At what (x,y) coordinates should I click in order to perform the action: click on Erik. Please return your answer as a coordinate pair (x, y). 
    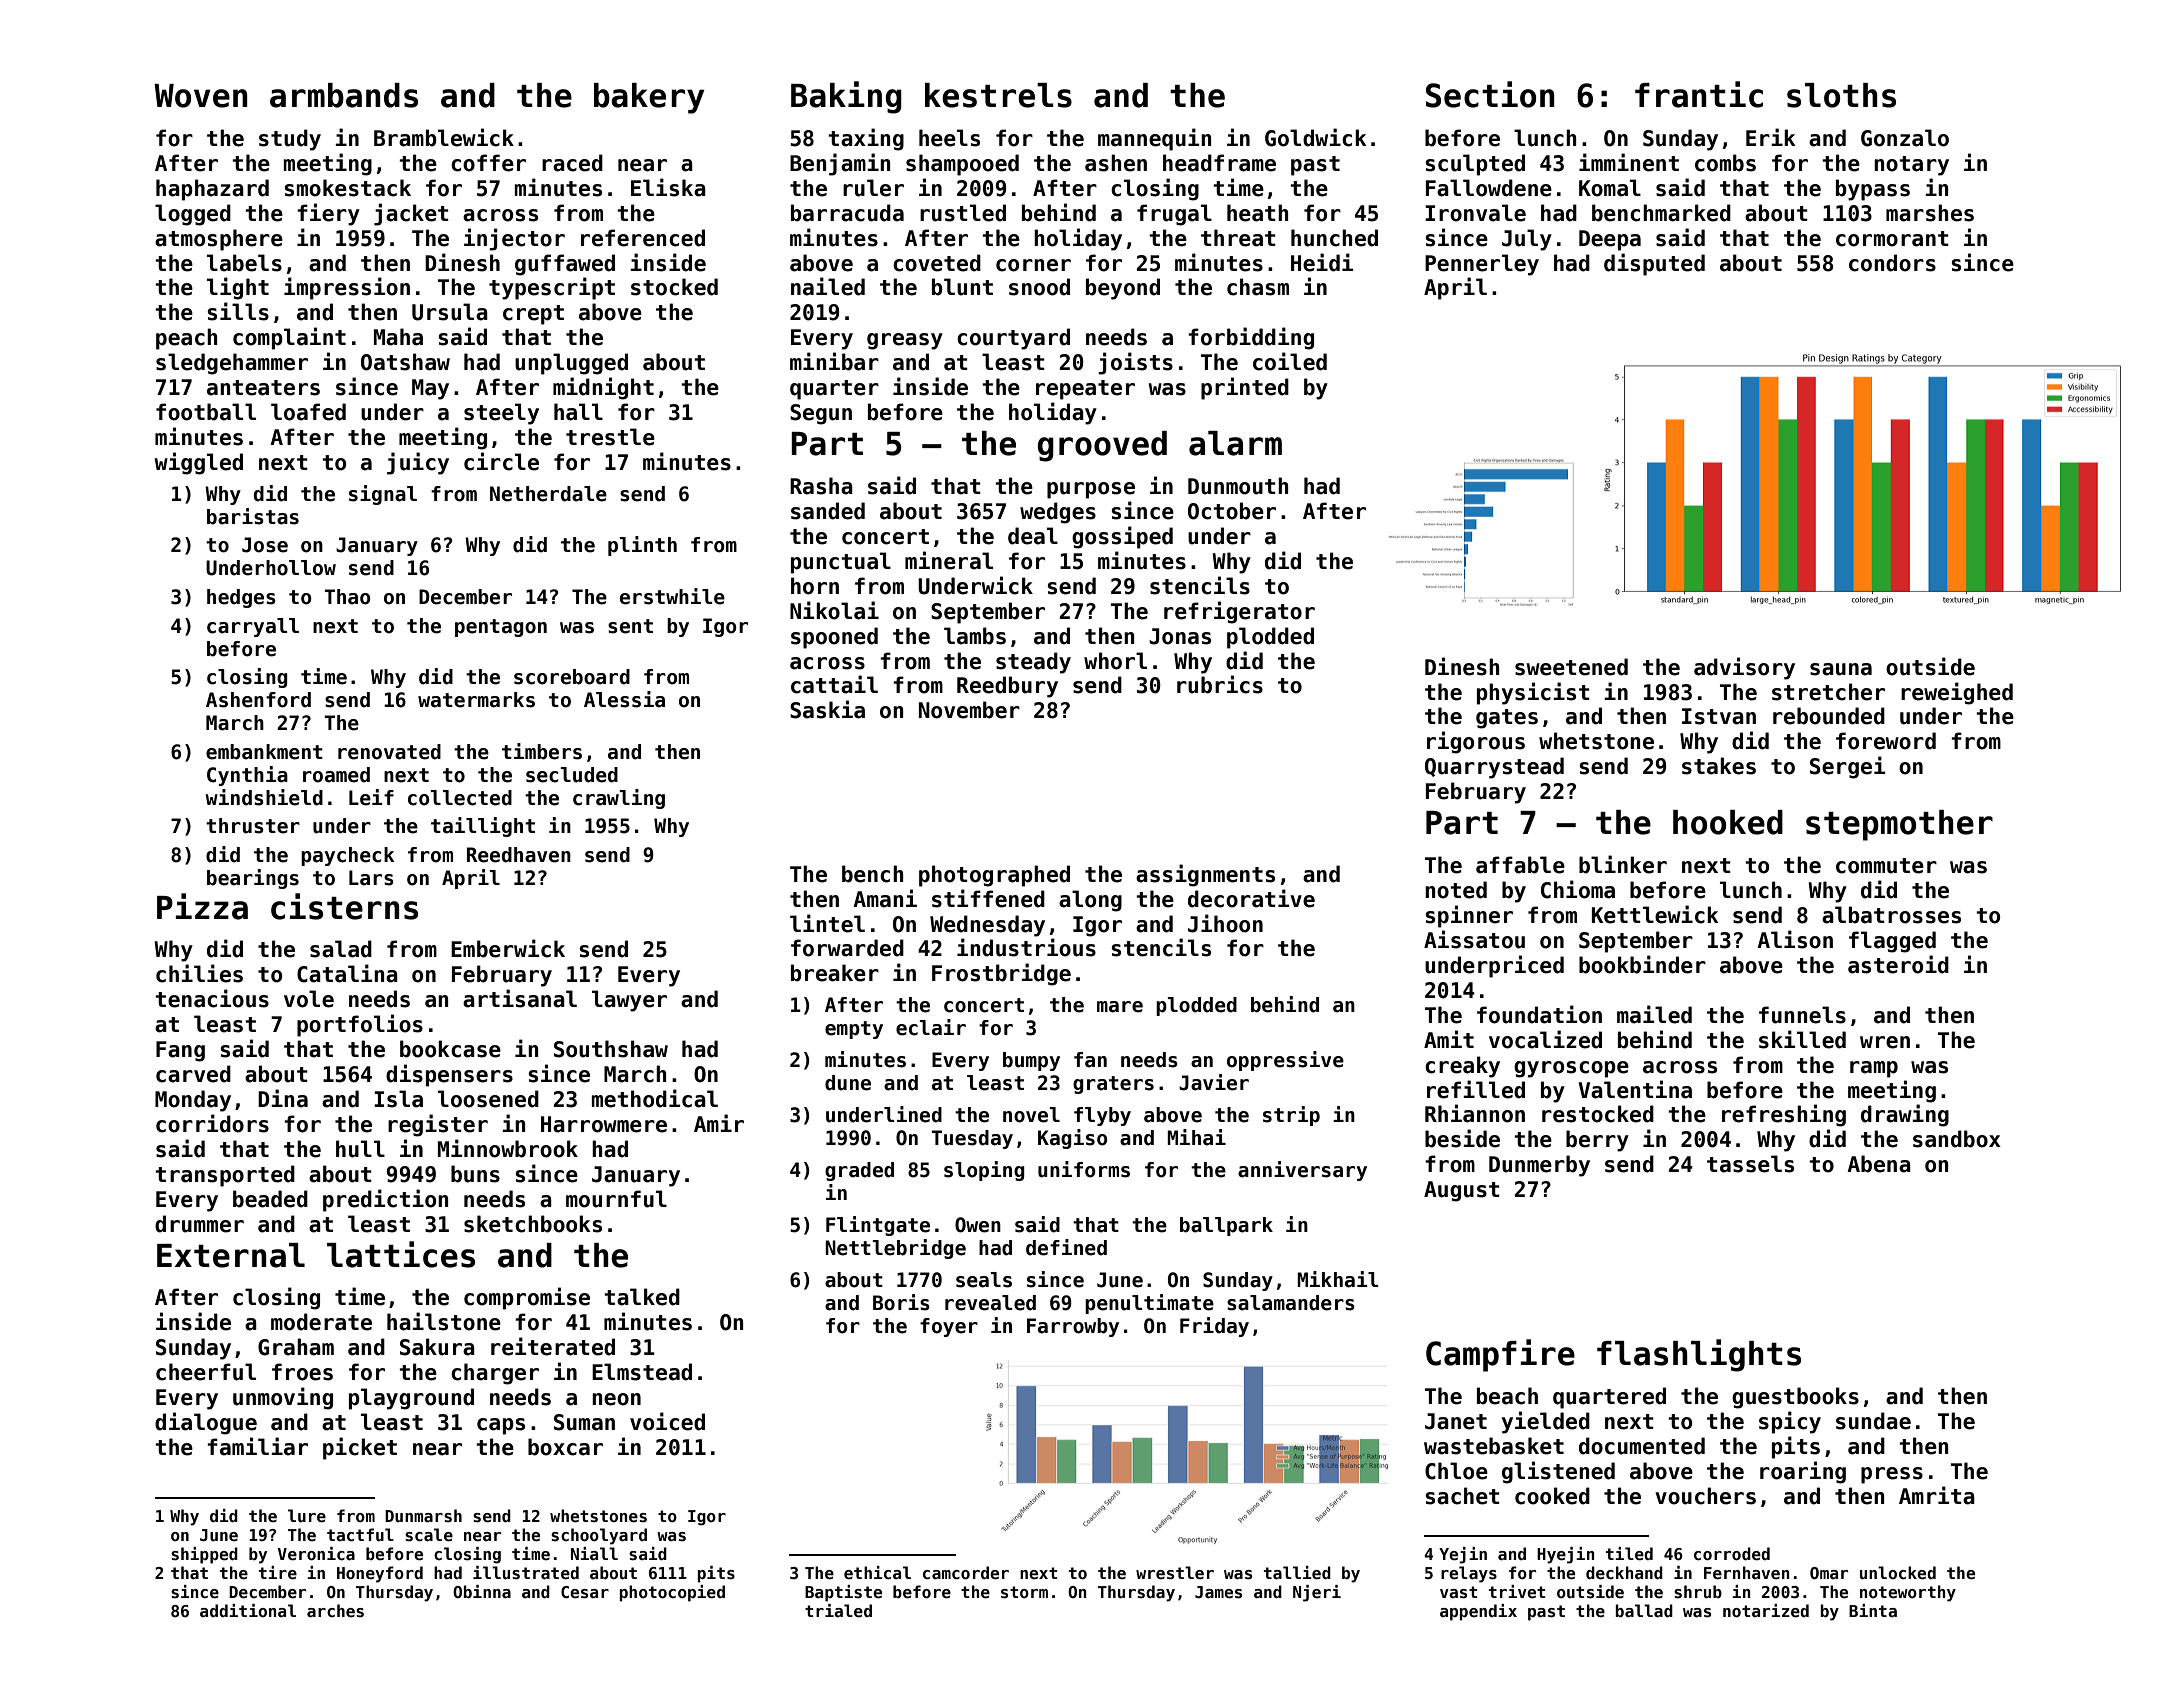
    Looking at the image, I should click on (1771, 137).
